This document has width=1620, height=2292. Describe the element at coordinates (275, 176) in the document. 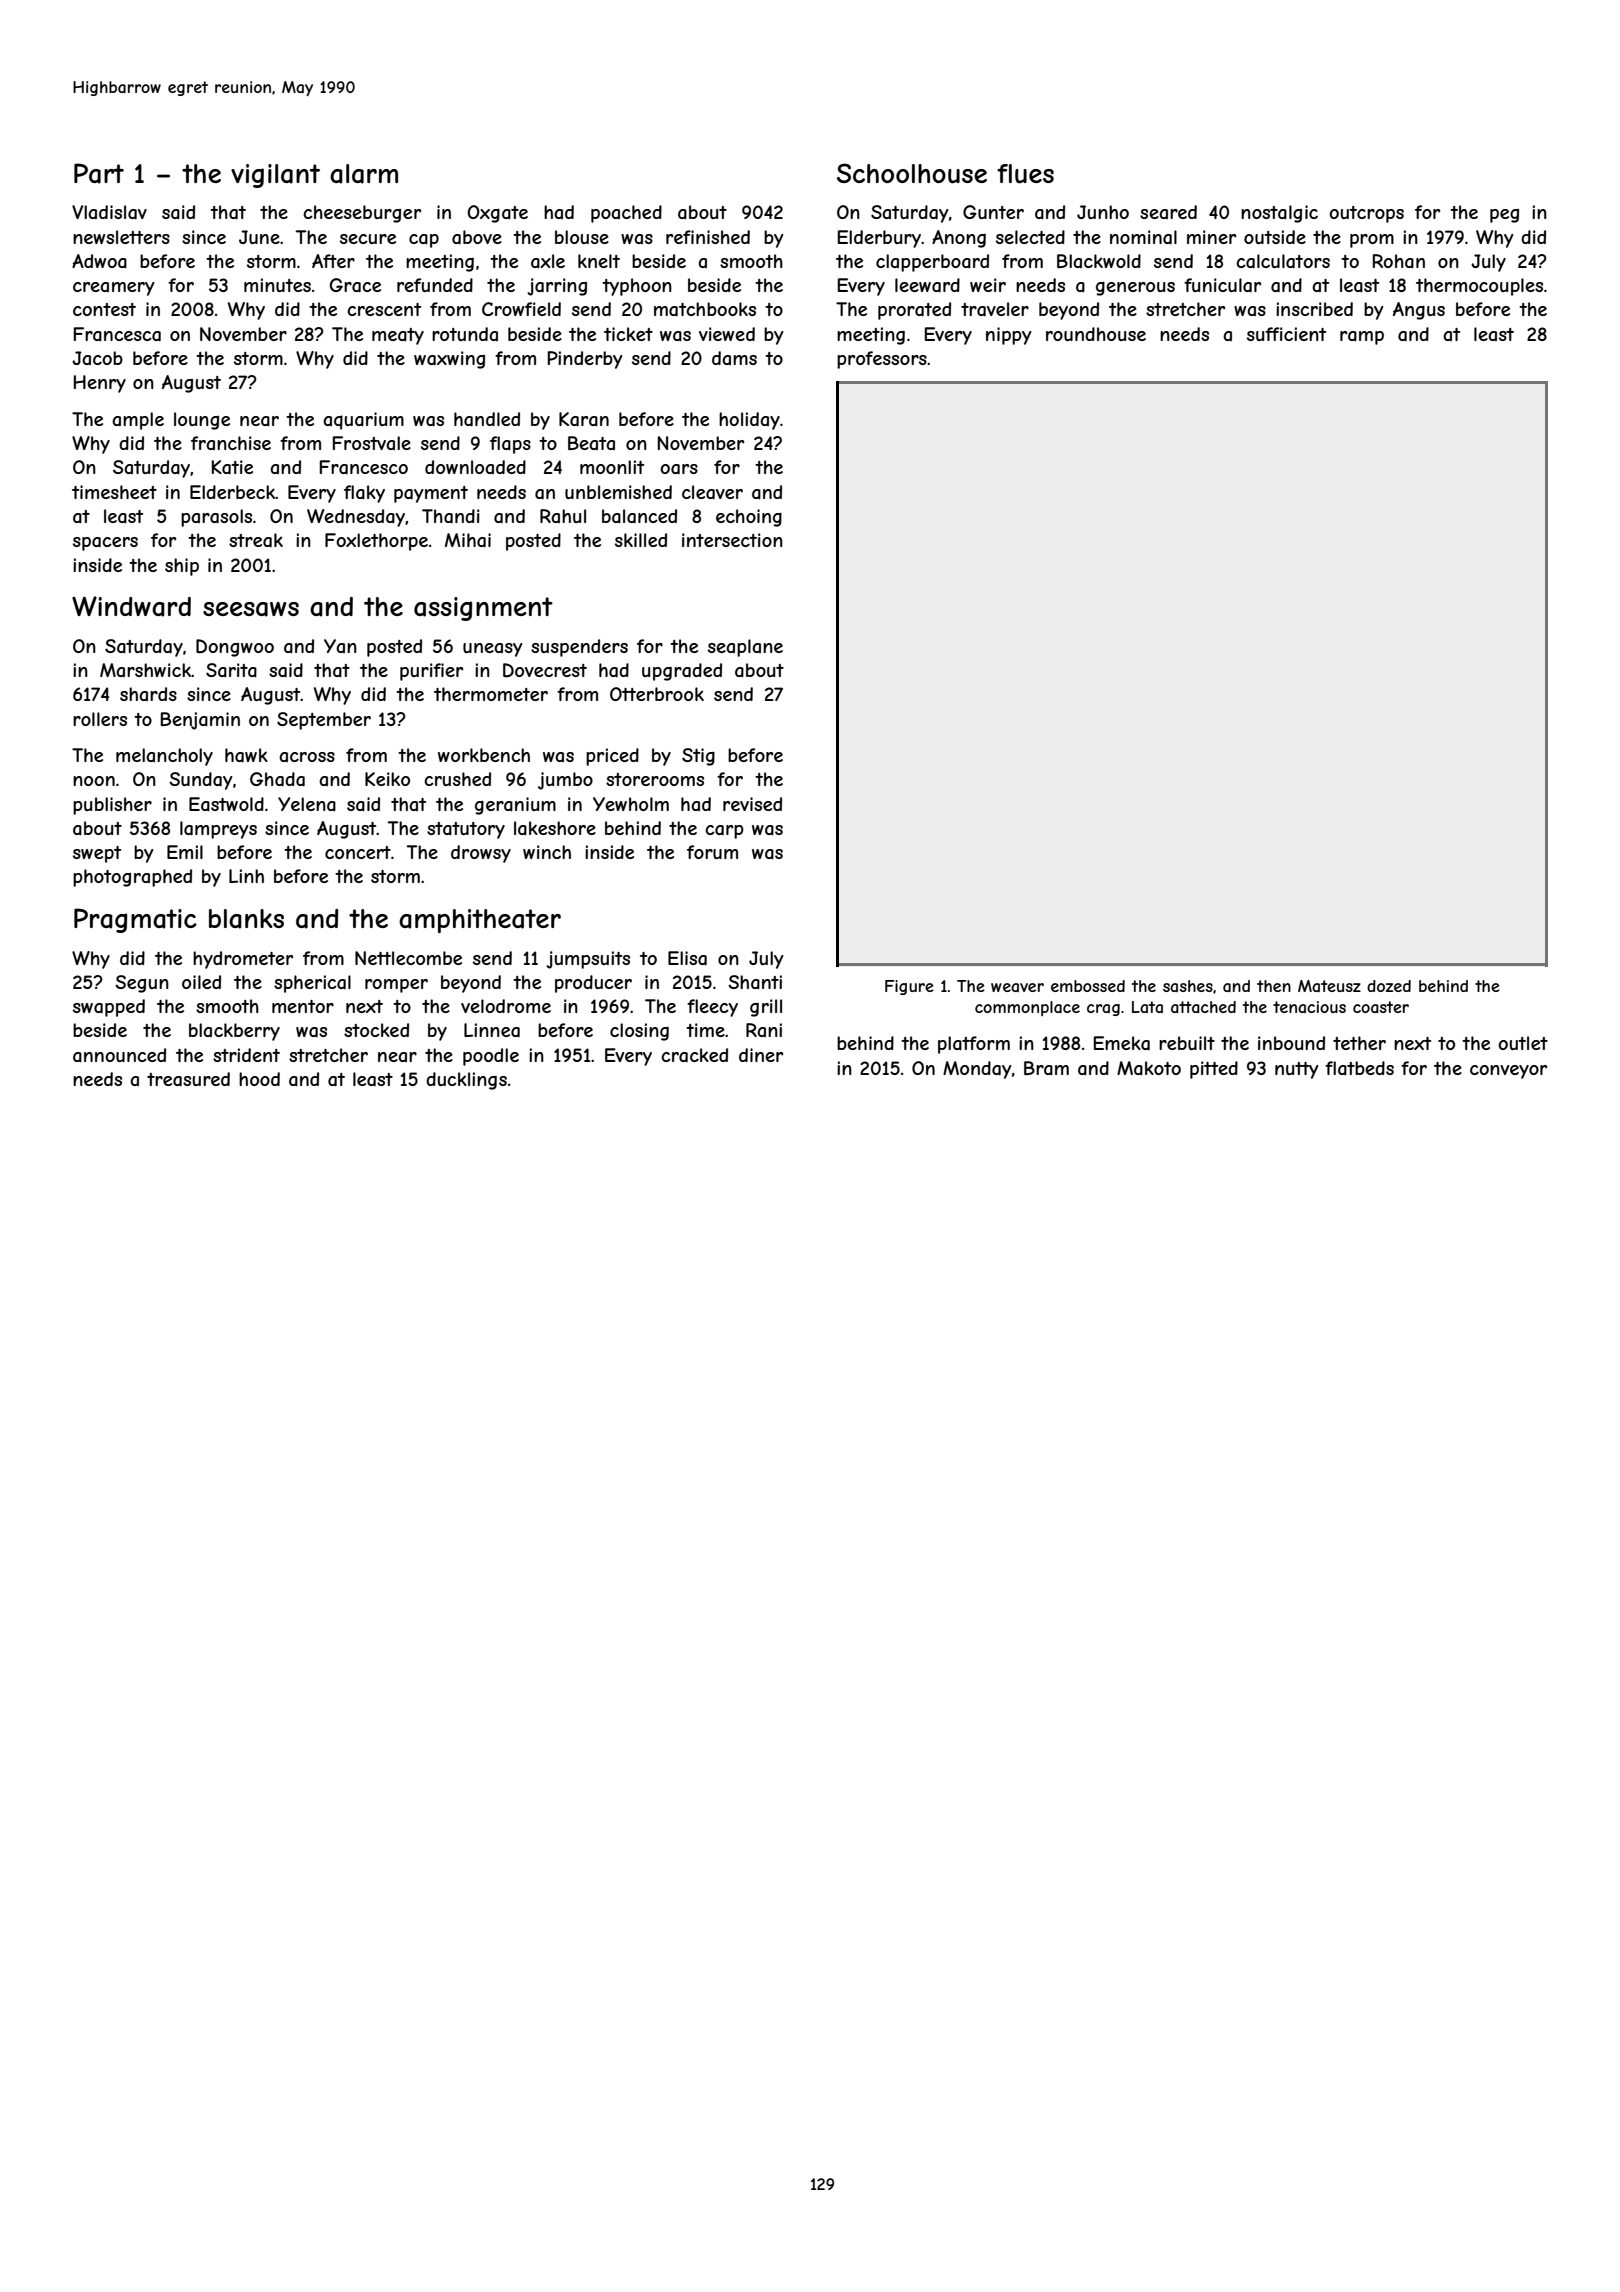

I see `vigilant` at that location.
